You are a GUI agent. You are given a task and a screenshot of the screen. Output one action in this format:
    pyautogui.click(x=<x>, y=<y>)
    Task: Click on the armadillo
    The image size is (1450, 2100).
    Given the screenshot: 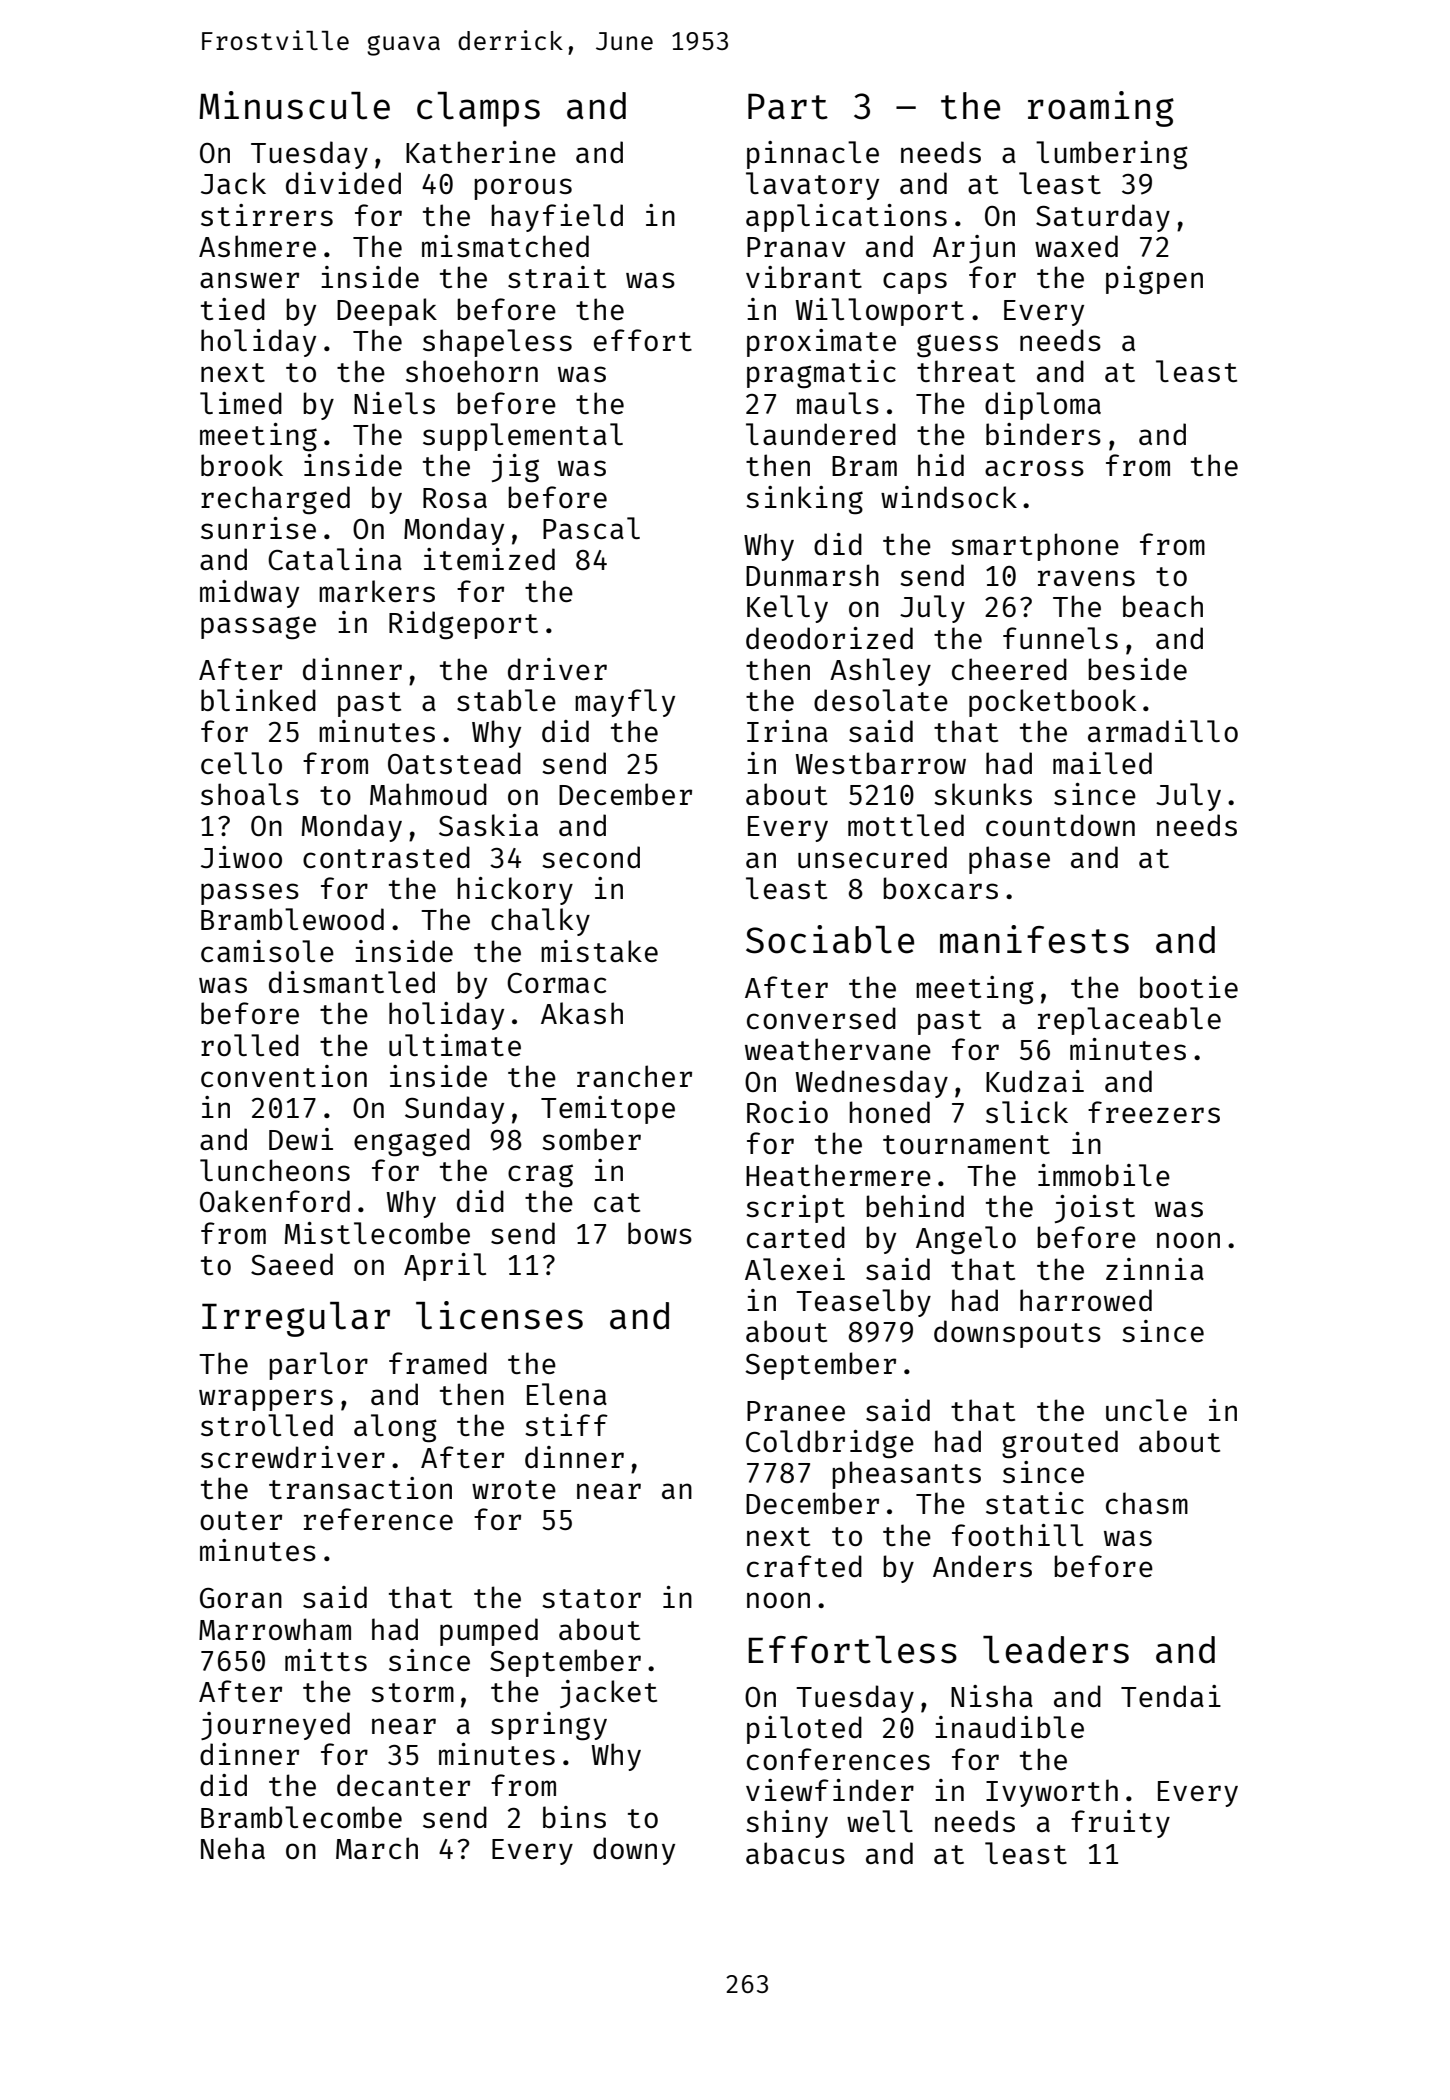 What is the action you would take?
    pyautogui.click(x=1163, y=731)
